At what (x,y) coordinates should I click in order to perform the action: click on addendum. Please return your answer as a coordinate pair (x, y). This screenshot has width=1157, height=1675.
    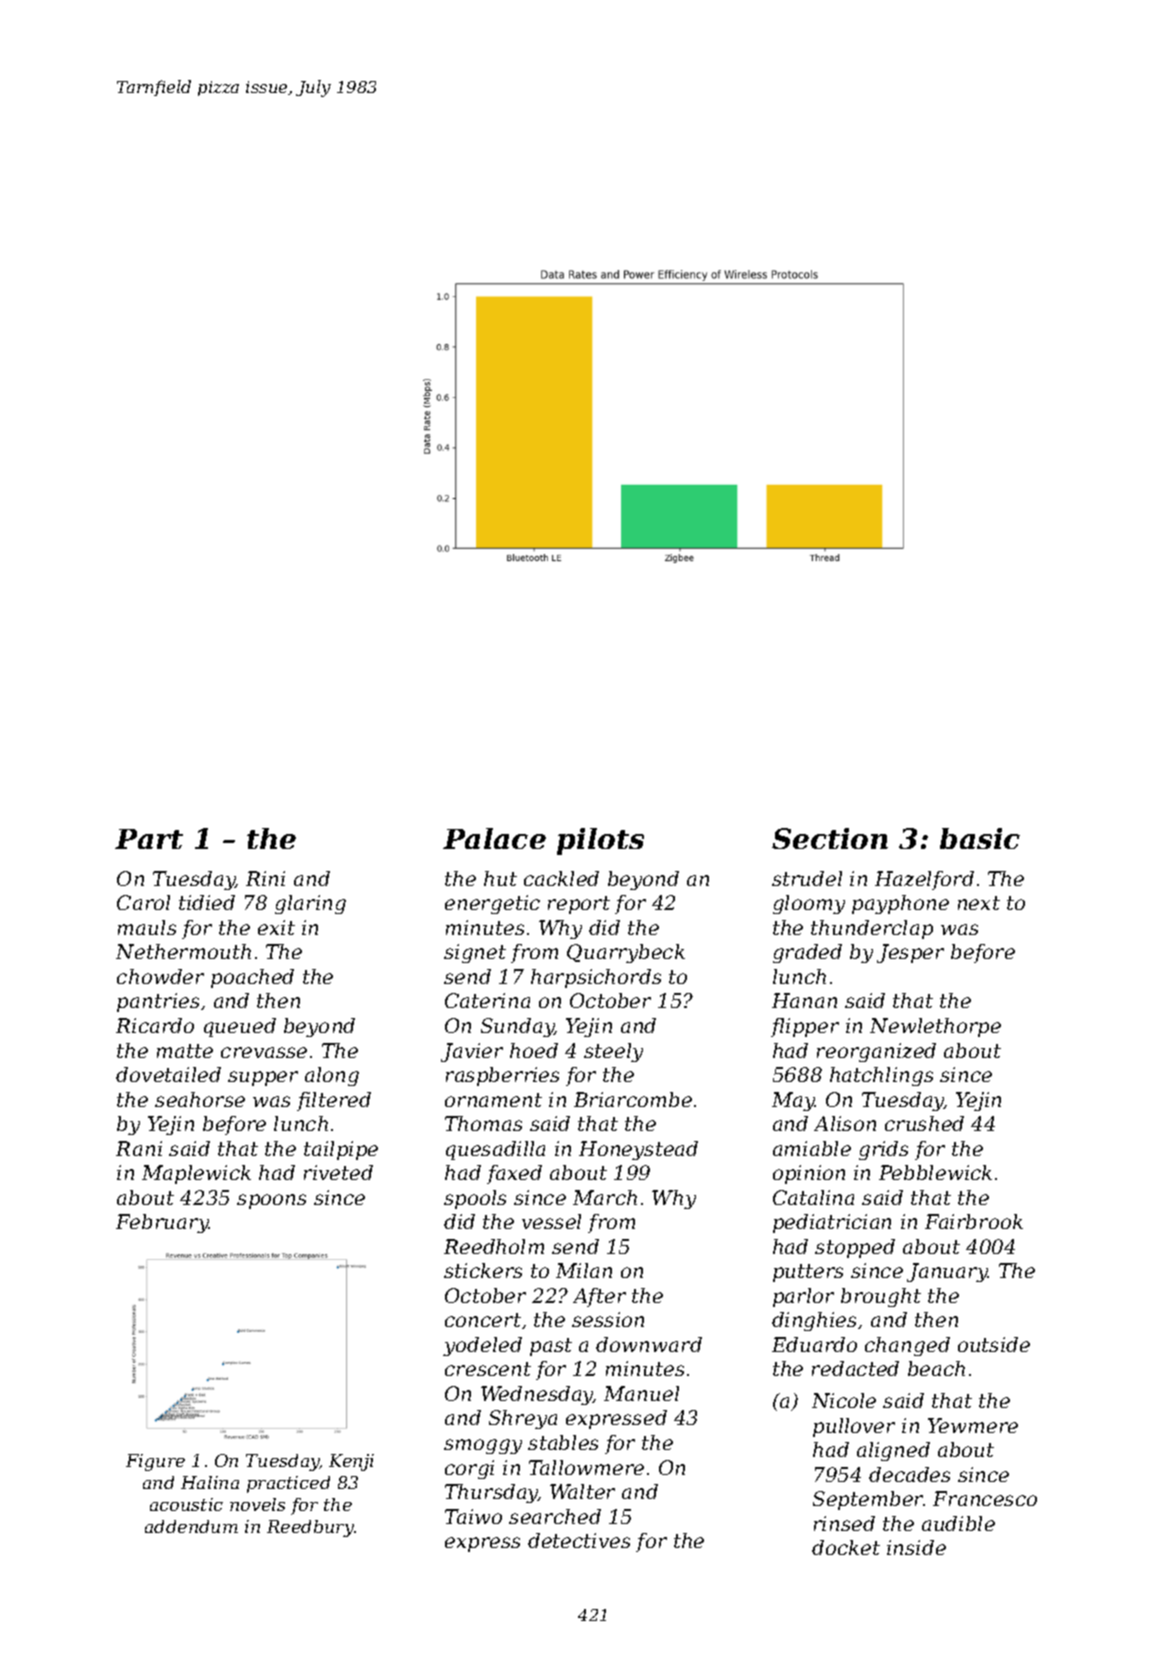
    Looking at the image, I should click on (191, 1526).
